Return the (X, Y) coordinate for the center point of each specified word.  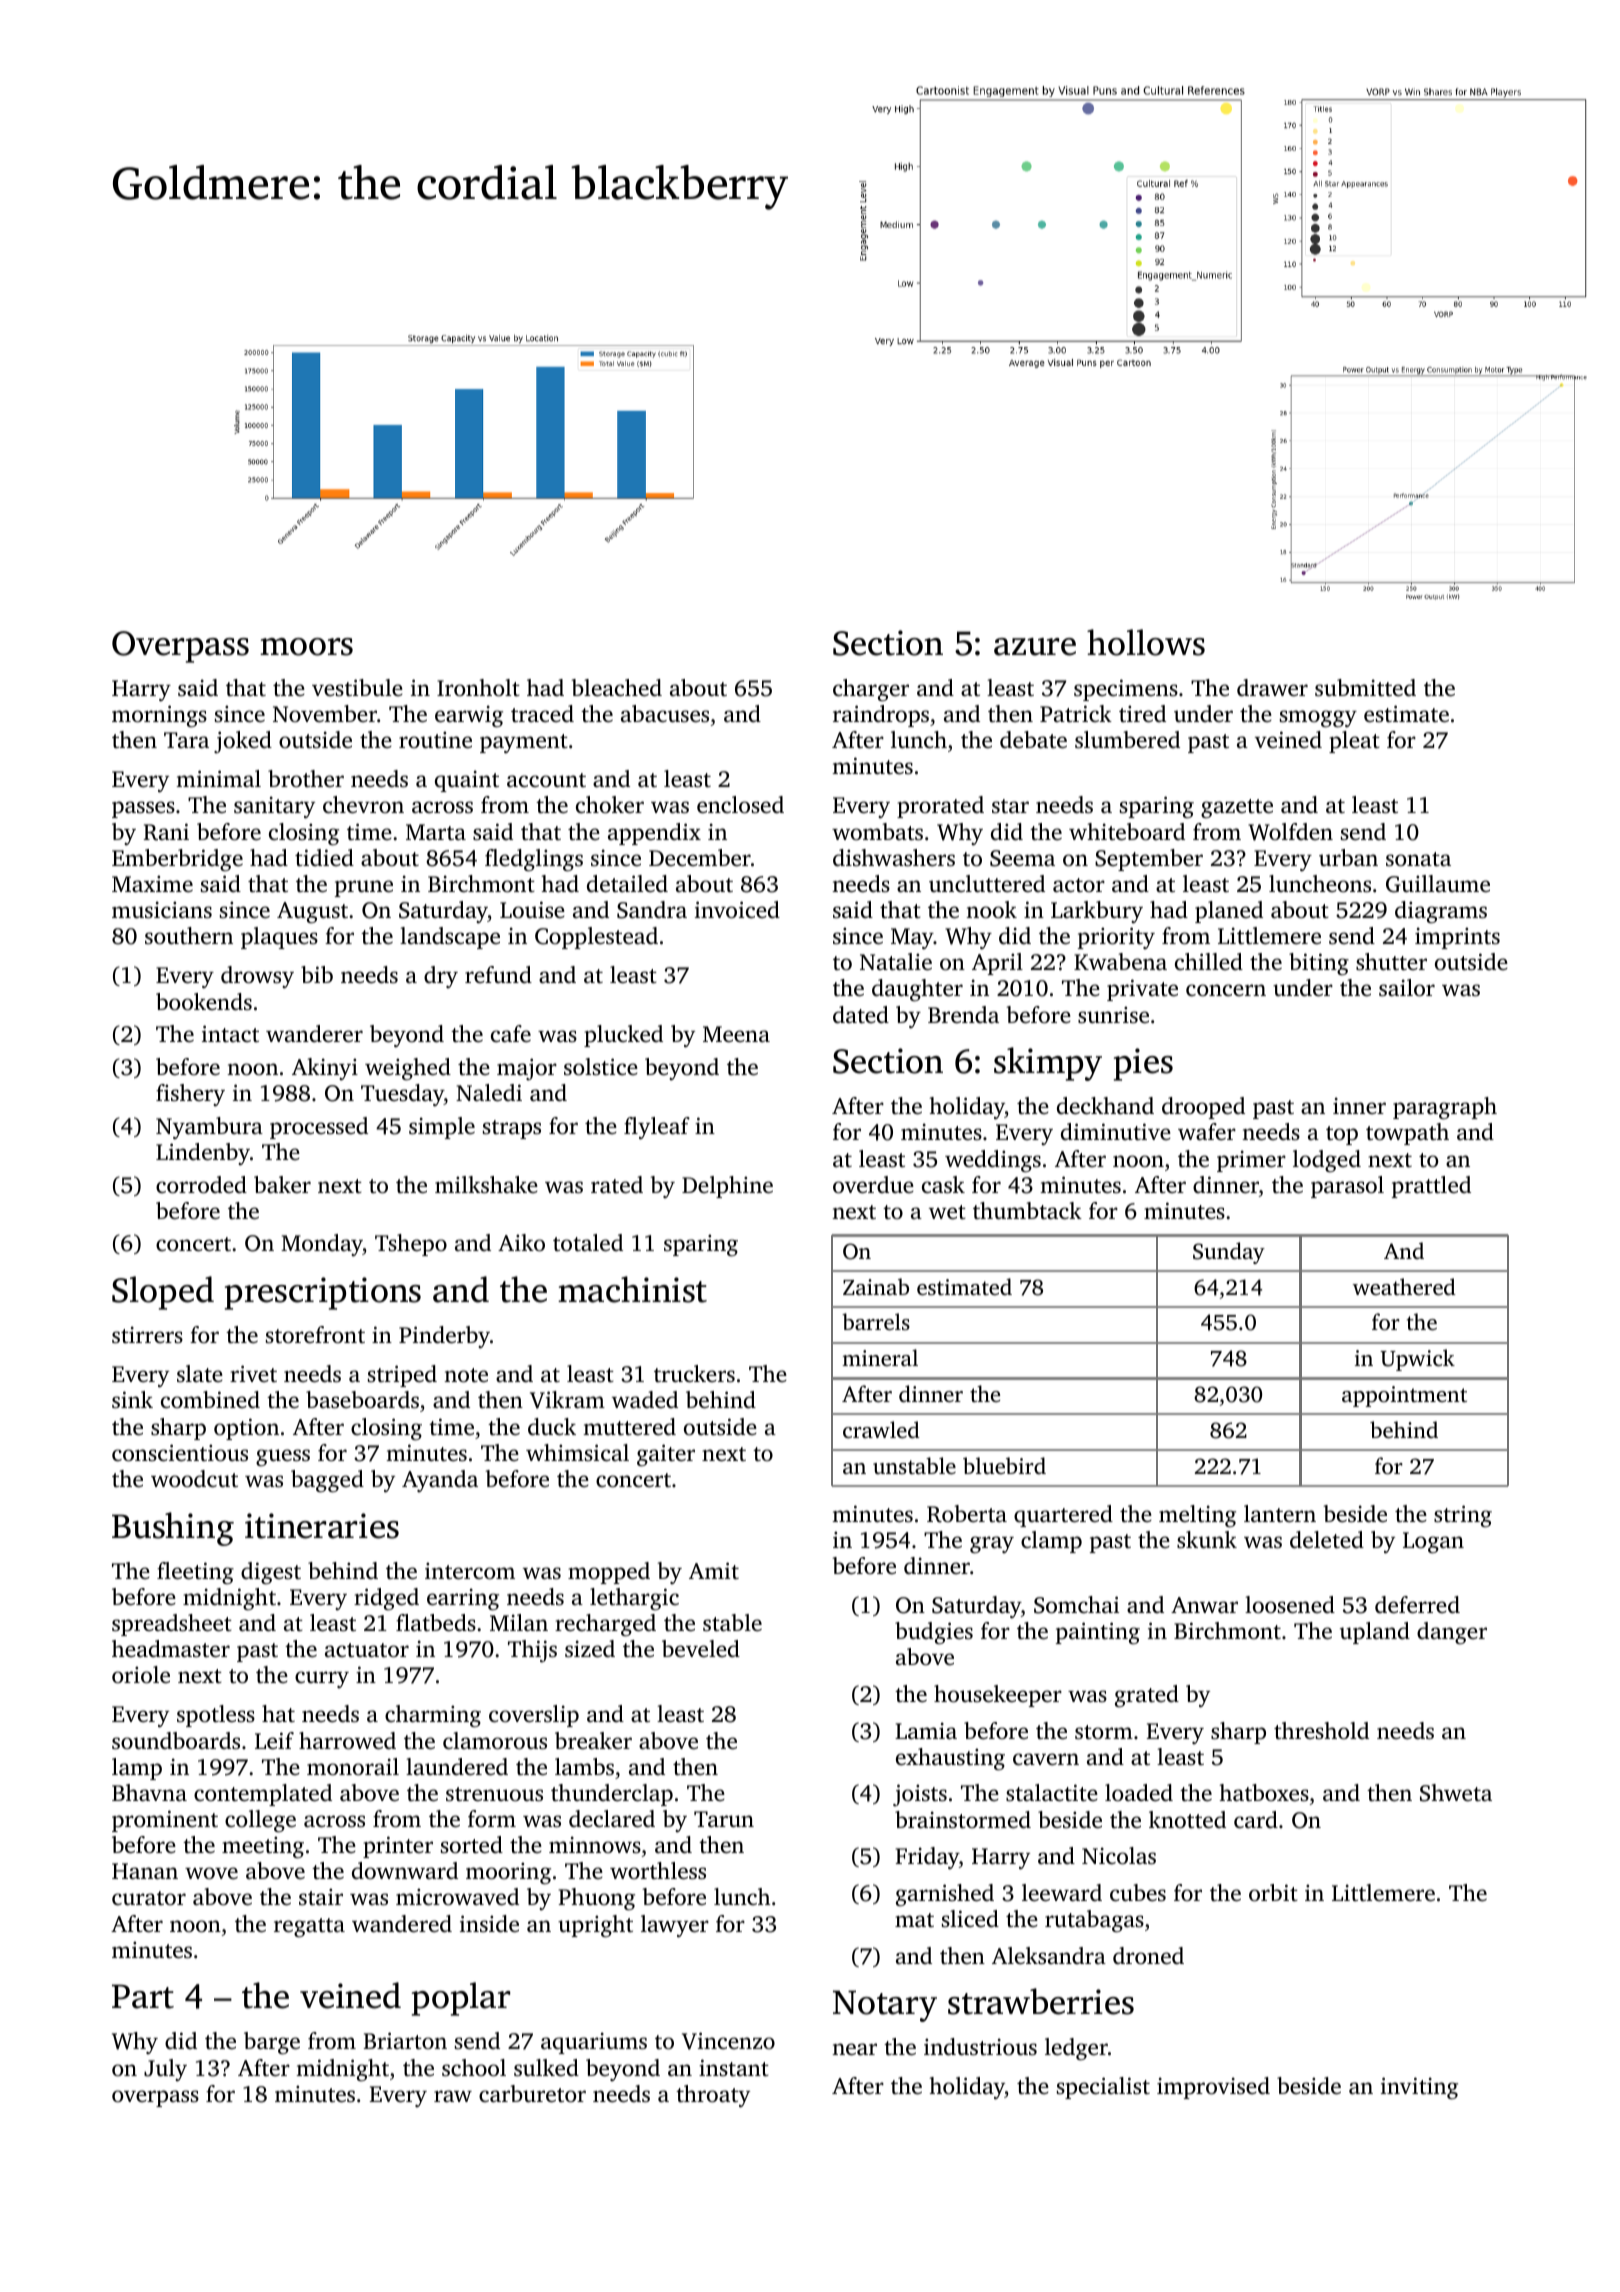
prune (364, 888)
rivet (253, 1373)
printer (398, 1847)
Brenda (963, 1015)
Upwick (1417, 1360)
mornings (159, 716)
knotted (1187, 1820)
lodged (1327, 1161)
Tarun (724, 1819)
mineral (880, 1357)
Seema (1022, 858)
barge (272, 2043)
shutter (1391, 962)
